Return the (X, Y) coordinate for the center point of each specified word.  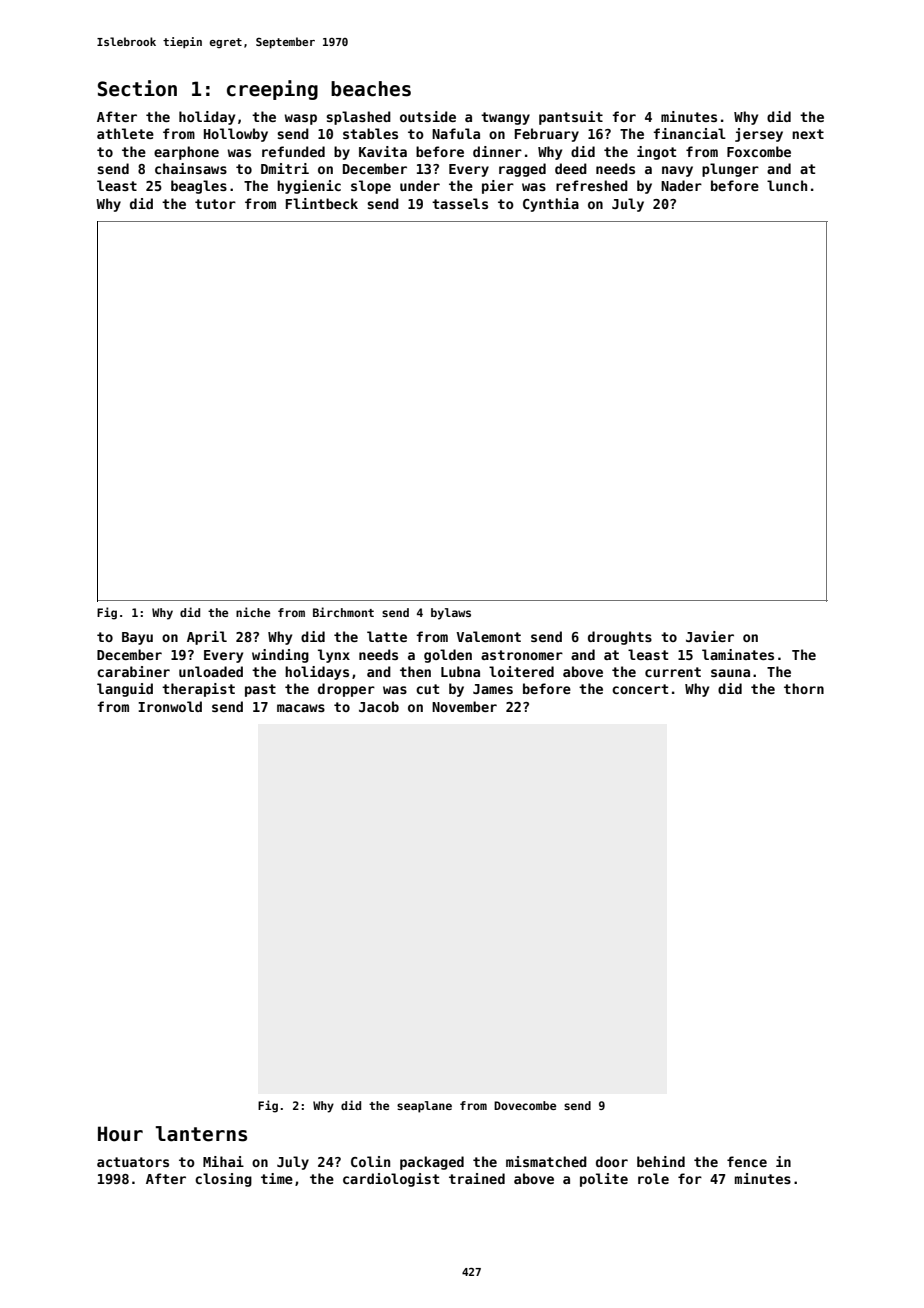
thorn (804, 688)
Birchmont (343, 612)
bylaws (451, 614)
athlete (125, 133)
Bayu (137, 638)
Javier (710, 636)
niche (253, 612)
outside (428, 116)
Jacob (379, 706)
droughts (620, 638)
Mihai (223, 1161)
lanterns (201, 1134)
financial (689, 133)
